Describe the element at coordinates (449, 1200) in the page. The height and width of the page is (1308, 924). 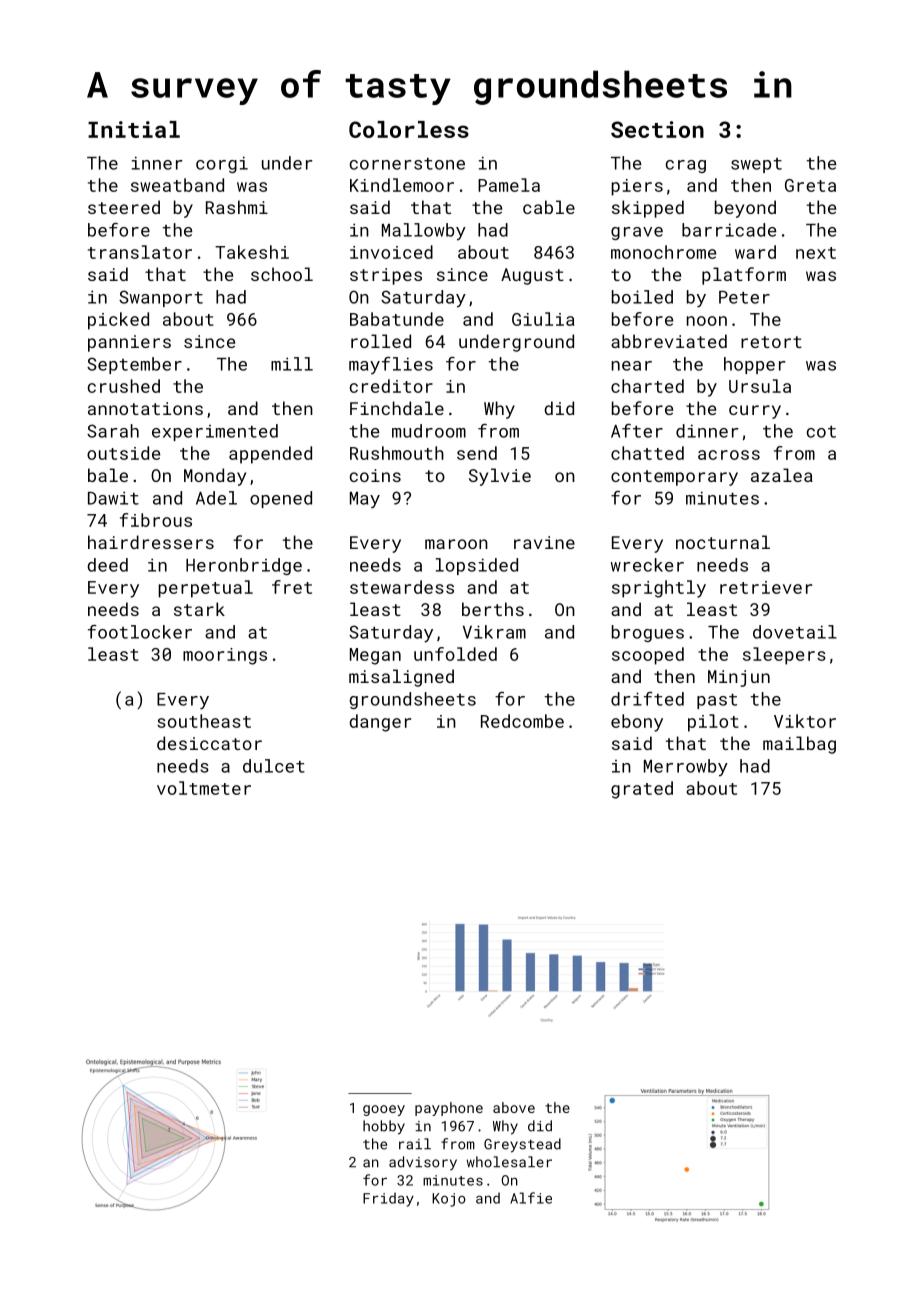
I see `Kojo` at that location.
